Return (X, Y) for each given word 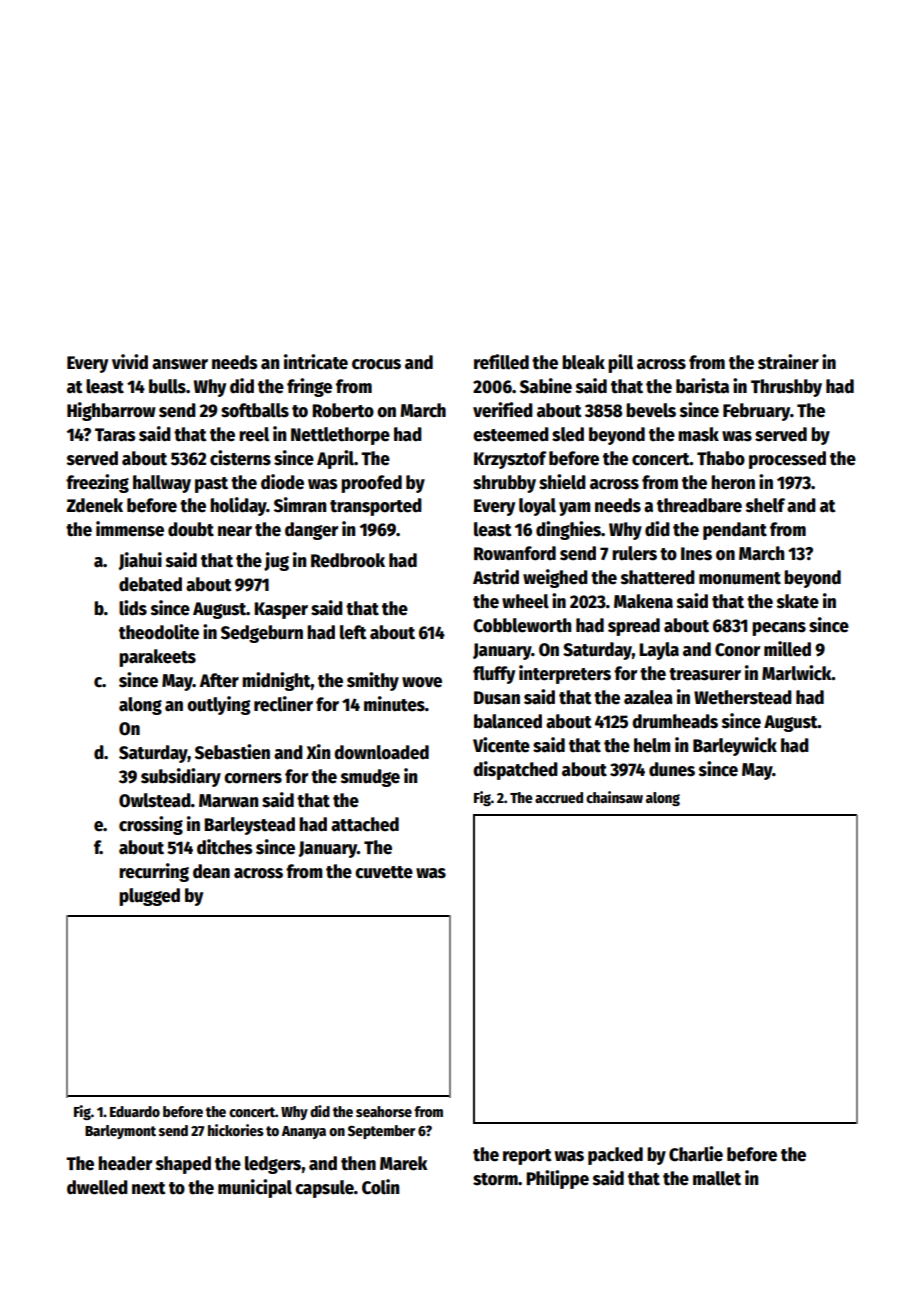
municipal (255, 1188)
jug (276, 561)
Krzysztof (510, 460)
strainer (788, 362)
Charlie (696, 1154)
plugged (149, 897)
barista (702, 386)
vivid (130, 362)
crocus (376, 364)
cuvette (384, 872)
